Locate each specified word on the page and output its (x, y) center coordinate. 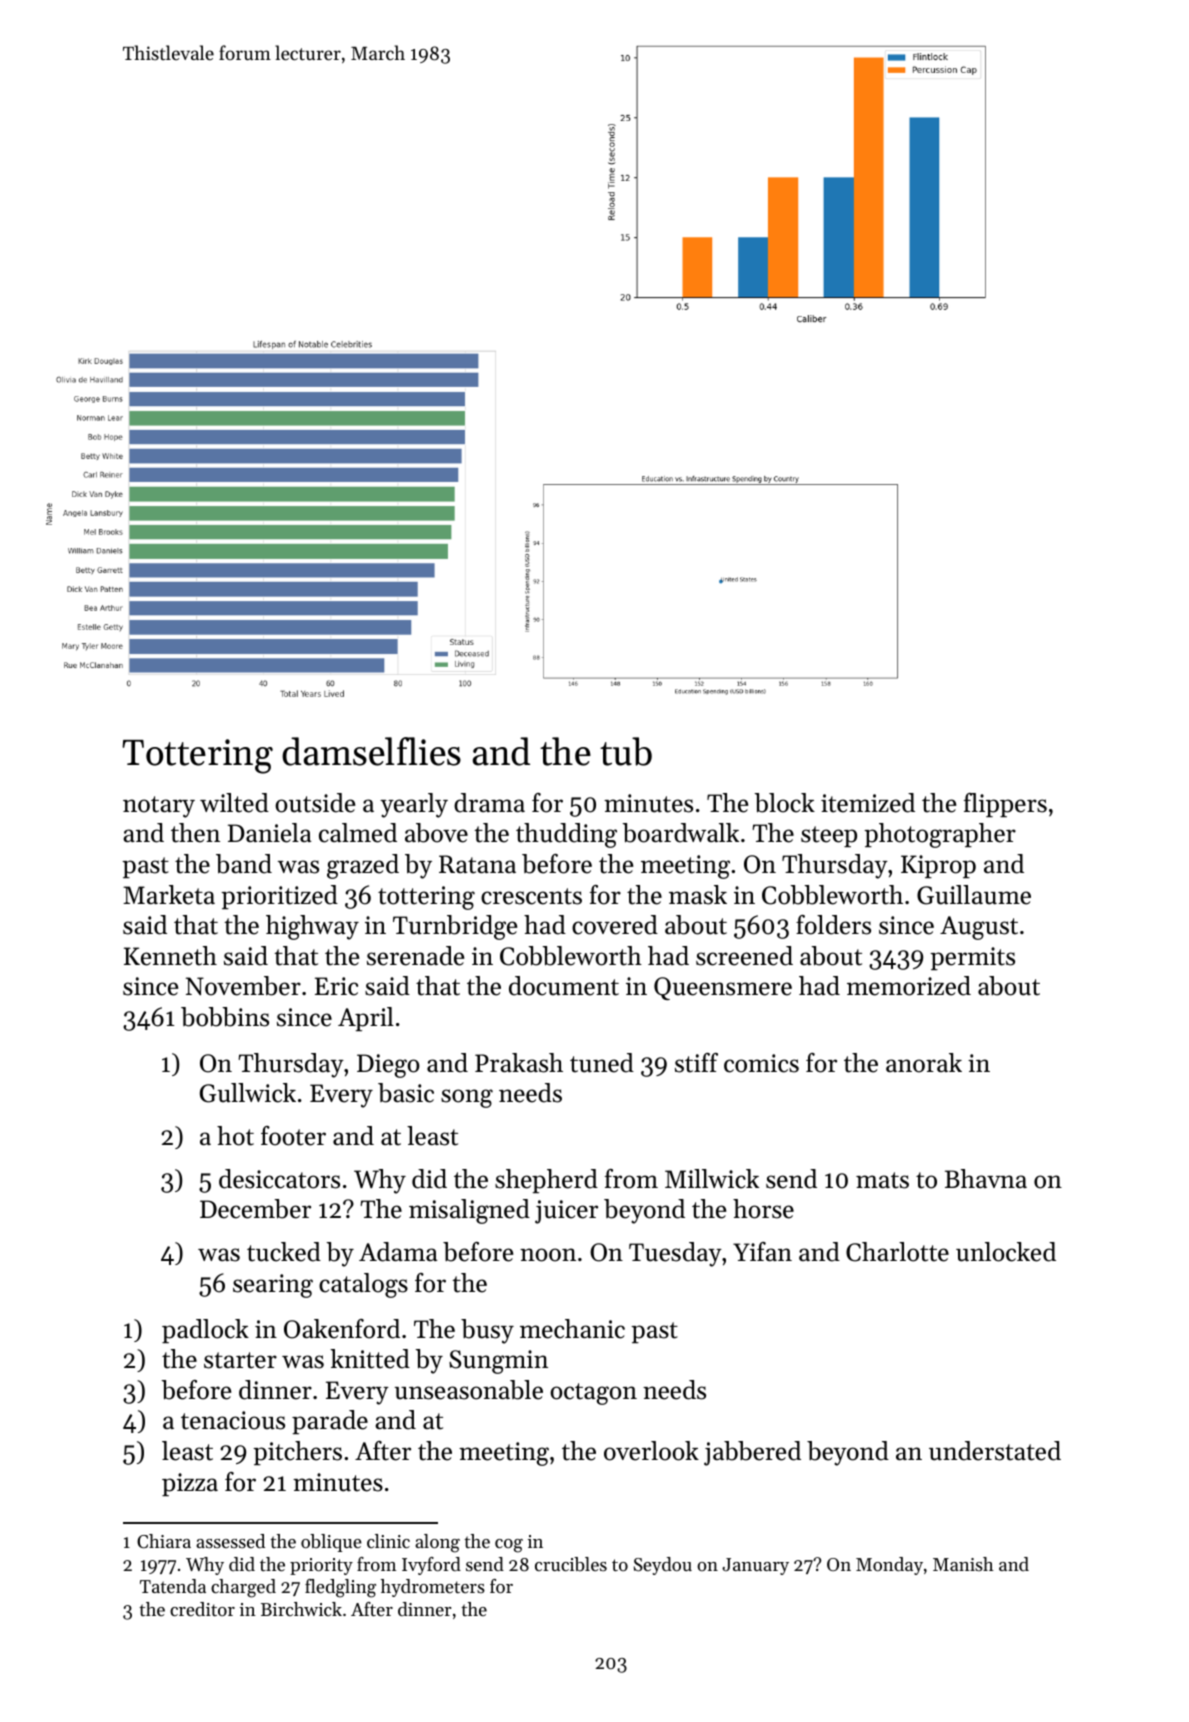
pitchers (297, 1453)
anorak (924, 1063)
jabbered (752, 1453)
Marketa (169, 895)
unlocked (1006, 1252)
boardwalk (680, 833)
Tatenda (173, 1586)
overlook (651, 1451)
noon (548, 1255)
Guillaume (974, 895)
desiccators (279, 1179)
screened (744, 956)
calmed (358, 833)
